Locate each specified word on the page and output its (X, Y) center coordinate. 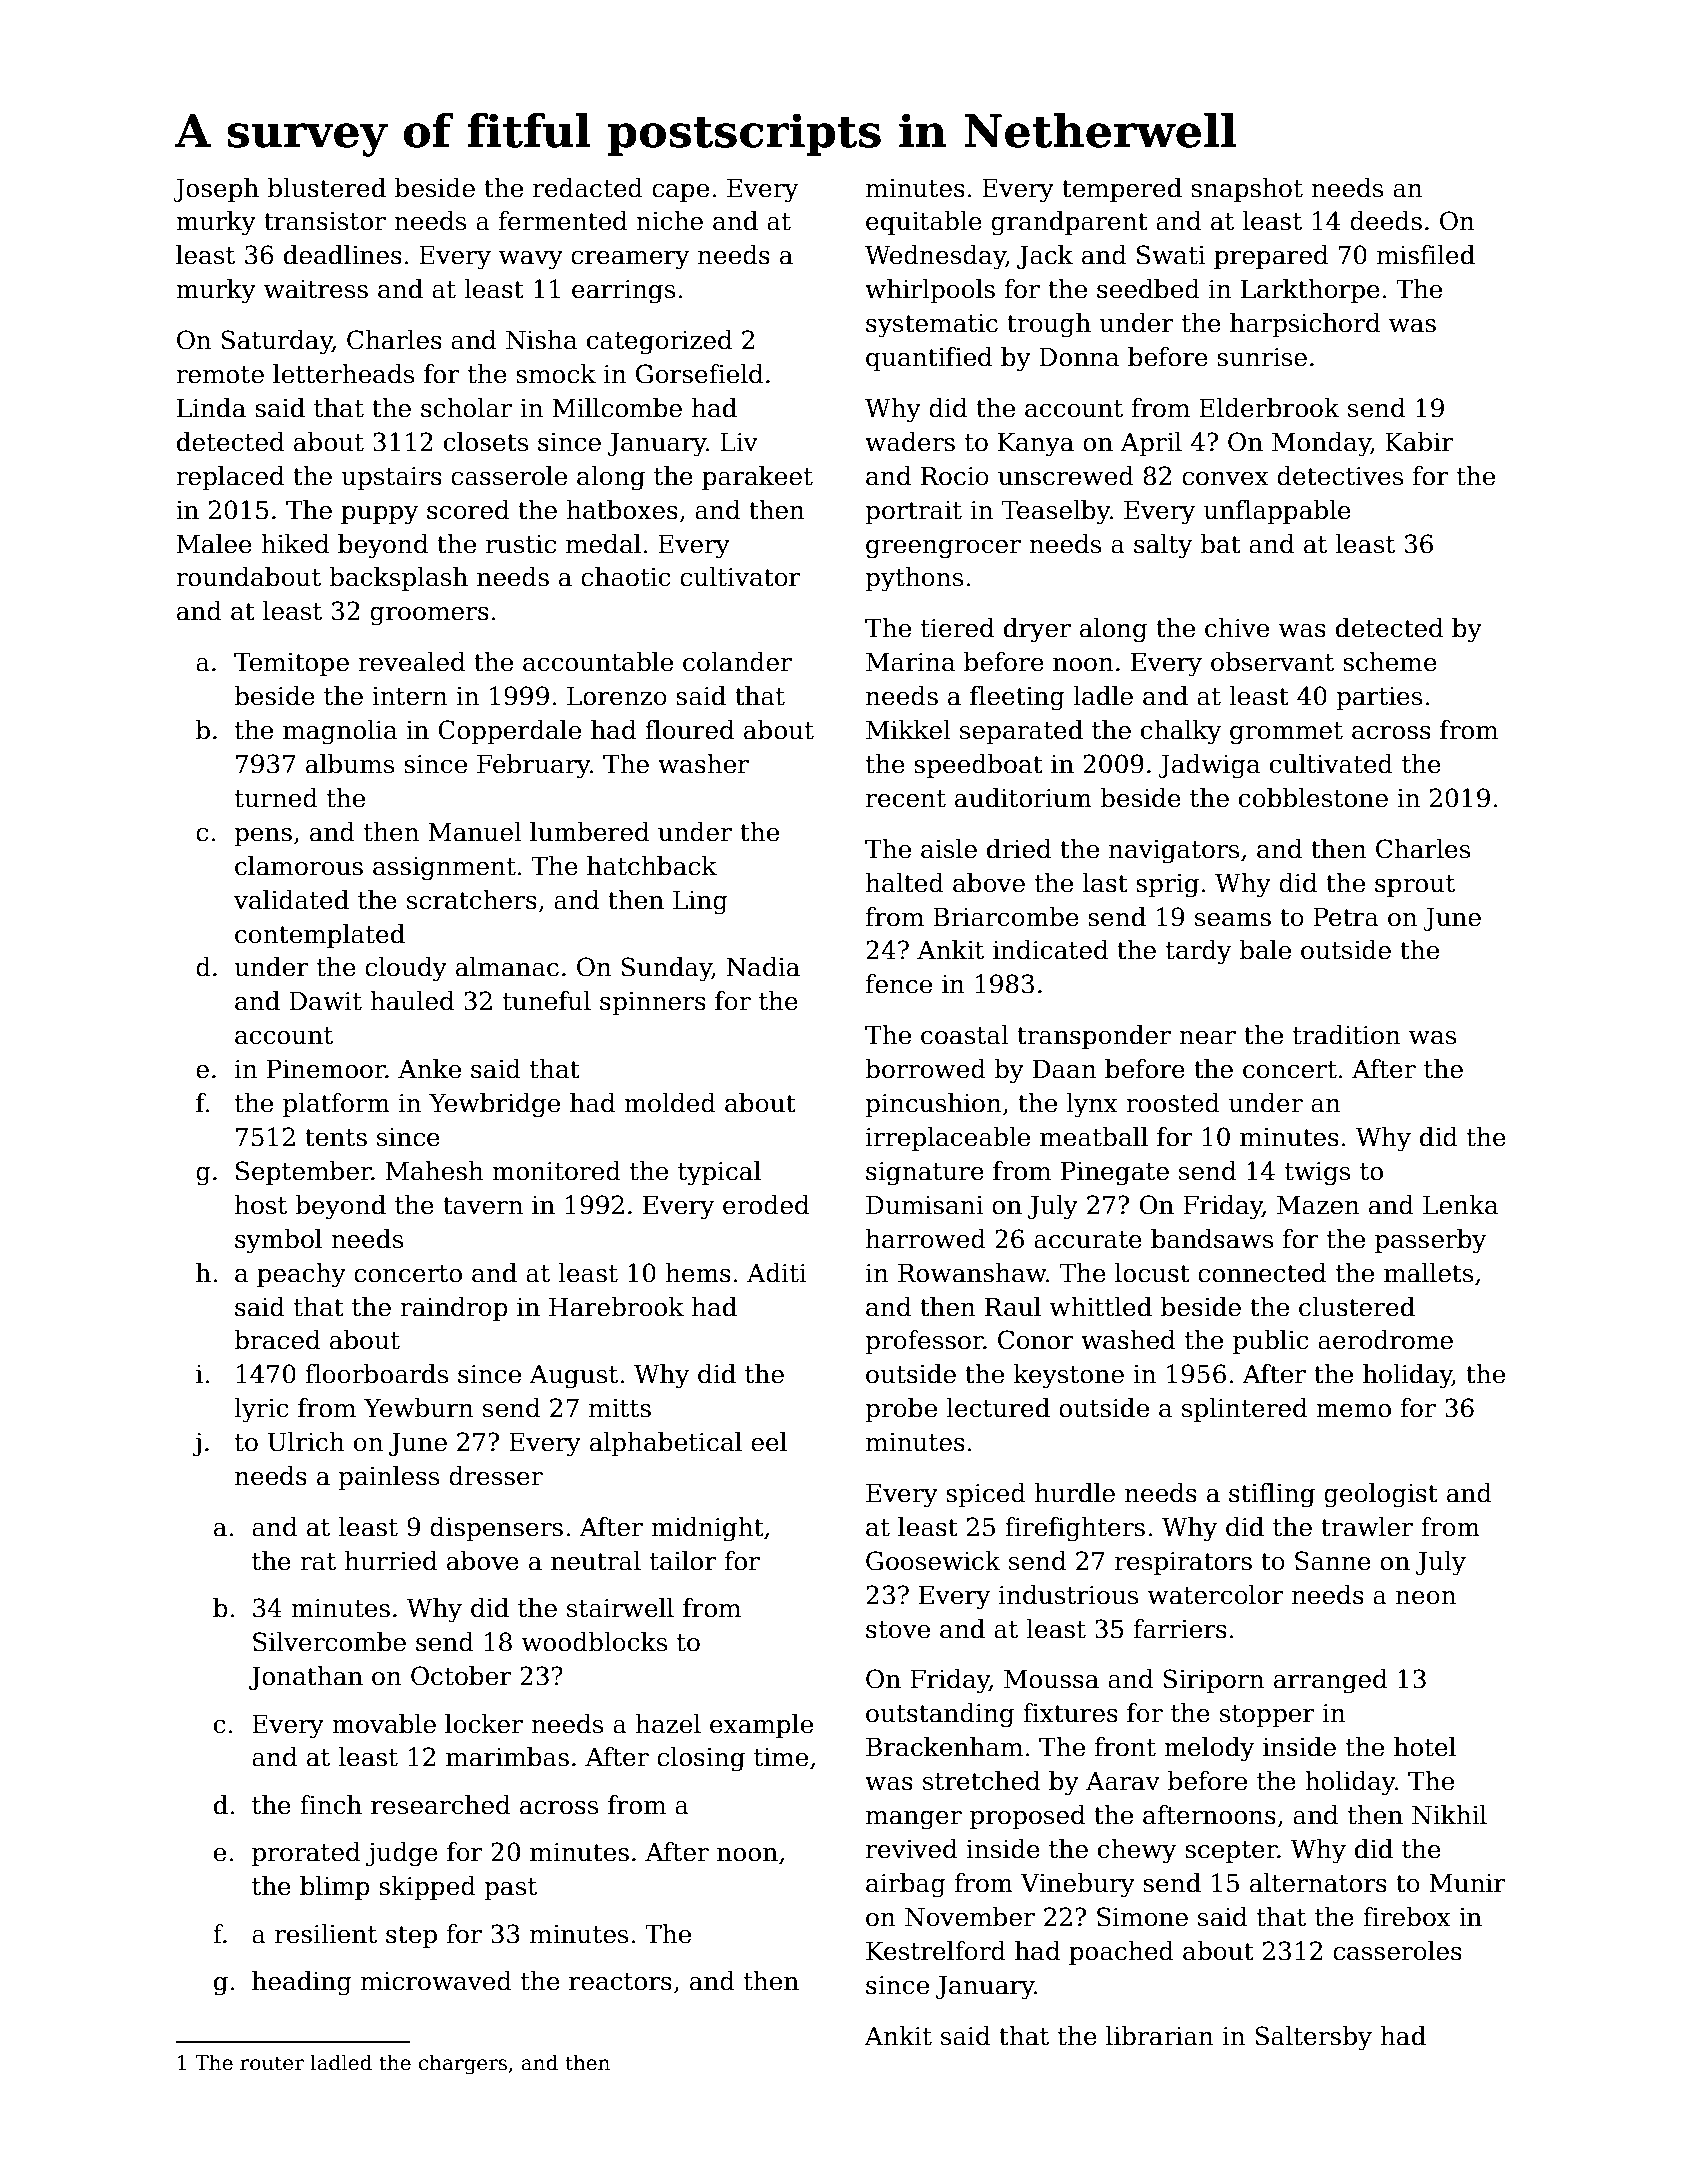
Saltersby (1313, 2038)
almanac (507, 967)
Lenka (1460, 1205)
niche (669, 221)
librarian (1160, 2036)
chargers (463, 2064)
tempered (1122, 190)
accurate (1088, 1240)
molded (670, 1103)
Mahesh (435, 1171)
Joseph (216, 190)
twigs (1317, 1174)
